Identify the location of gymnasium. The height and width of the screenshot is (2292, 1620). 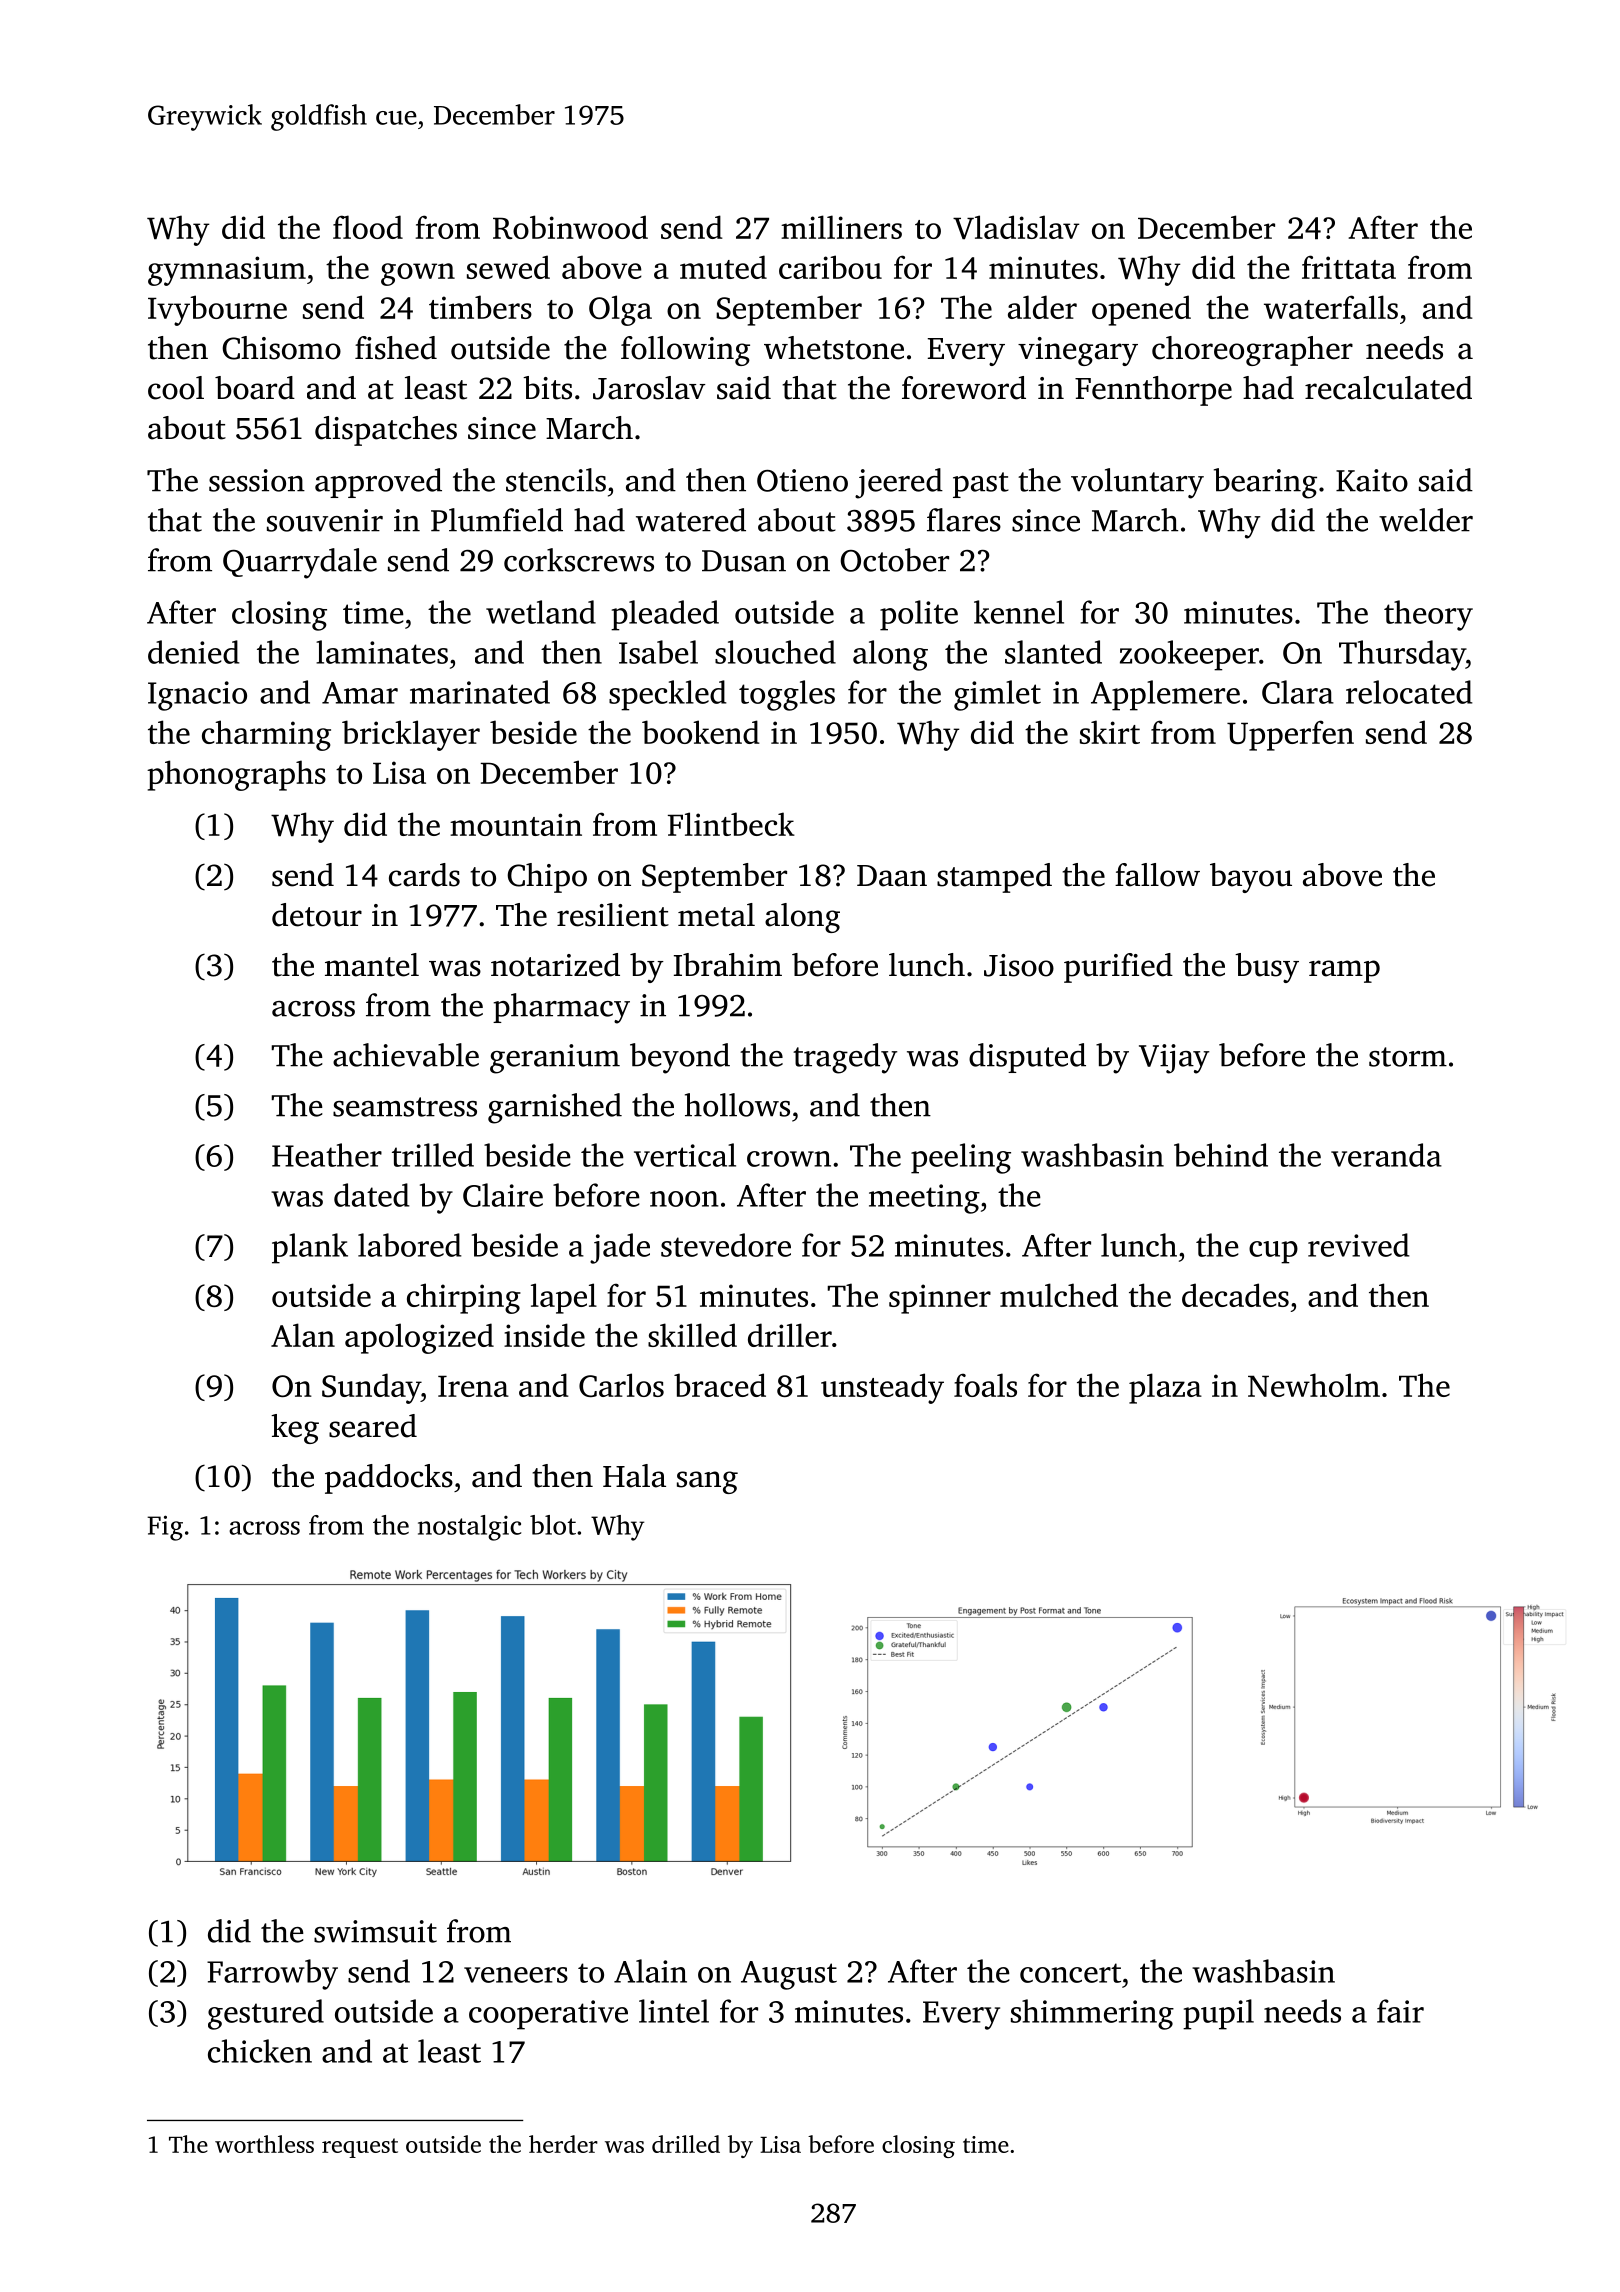
(227, 271).
